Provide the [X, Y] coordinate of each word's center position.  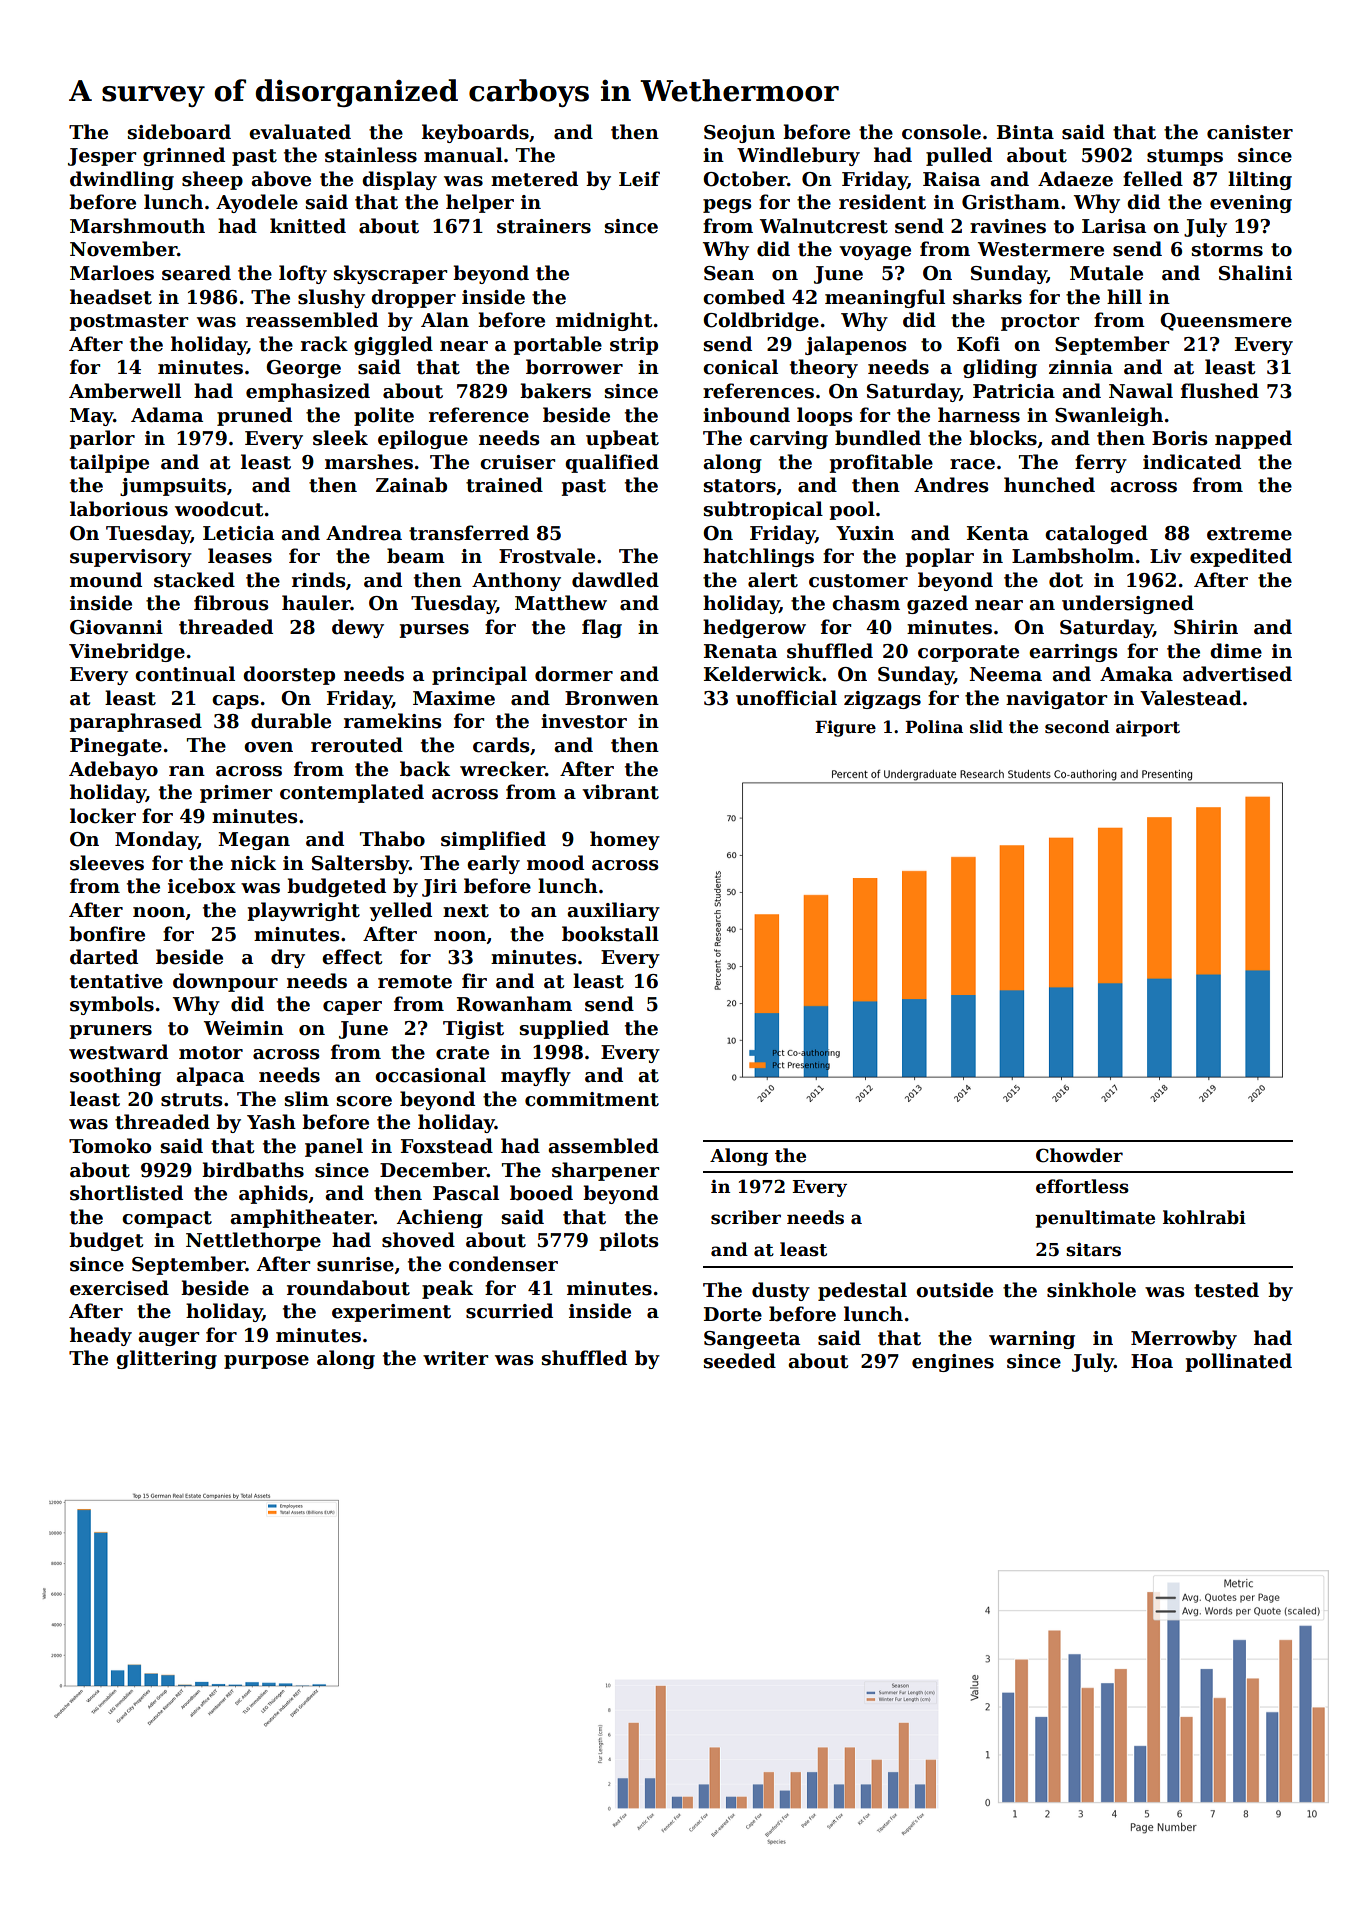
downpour [225, 982]
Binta [1025, 132]
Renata [740, 651]
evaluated [300, 132]
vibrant [620, 792]
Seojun [739, 134]
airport [1148, 728]
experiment [391, 1313]
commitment [592, 1099]
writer [455, 1358]
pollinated [1238, 1362]
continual [185, 674]
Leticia [238, 533]
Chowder [1079, 1155]
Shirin [1206, 627]
